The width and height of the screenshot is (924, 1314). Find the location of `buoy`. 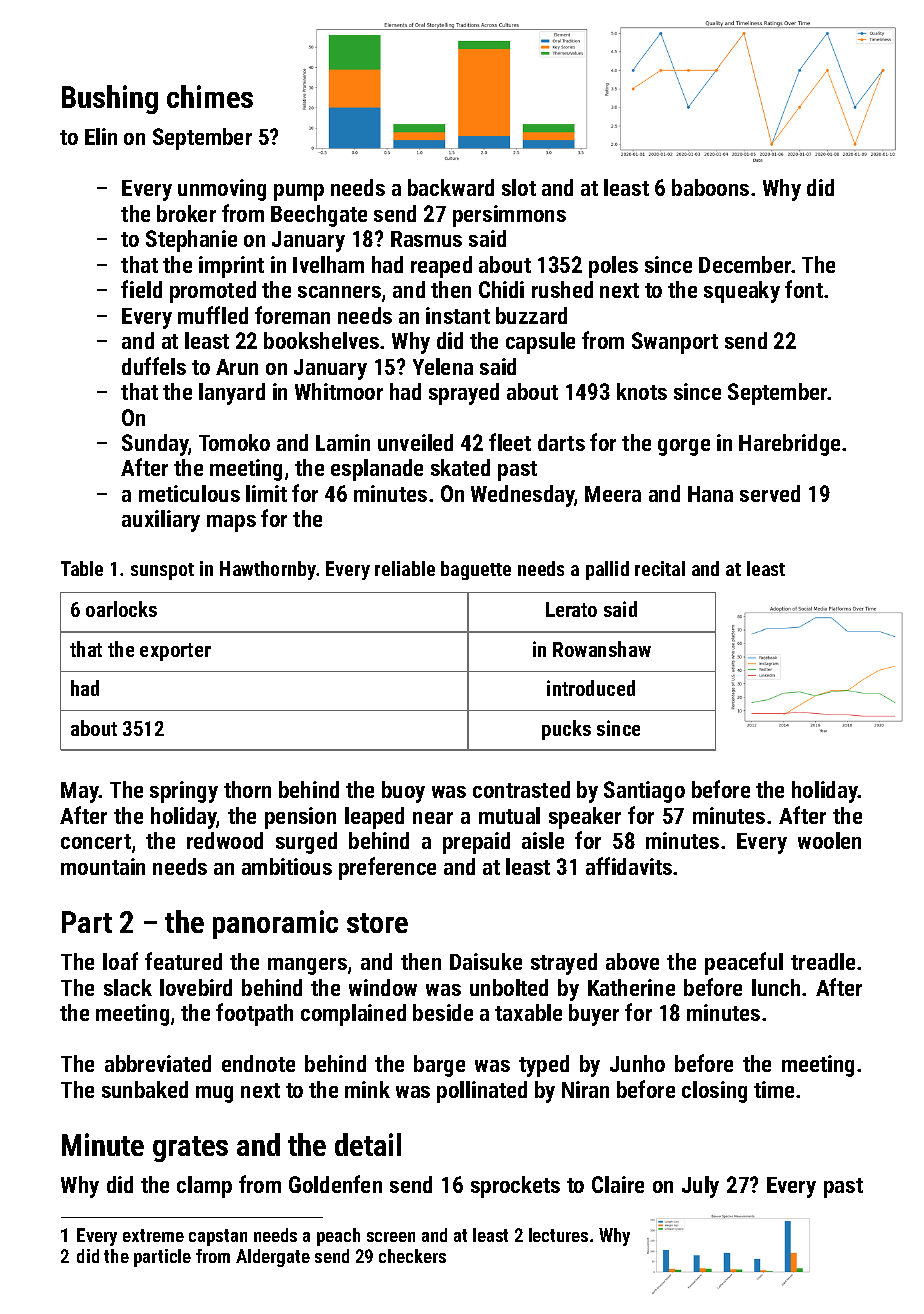

buoy is located at coordinates (403, 792).
